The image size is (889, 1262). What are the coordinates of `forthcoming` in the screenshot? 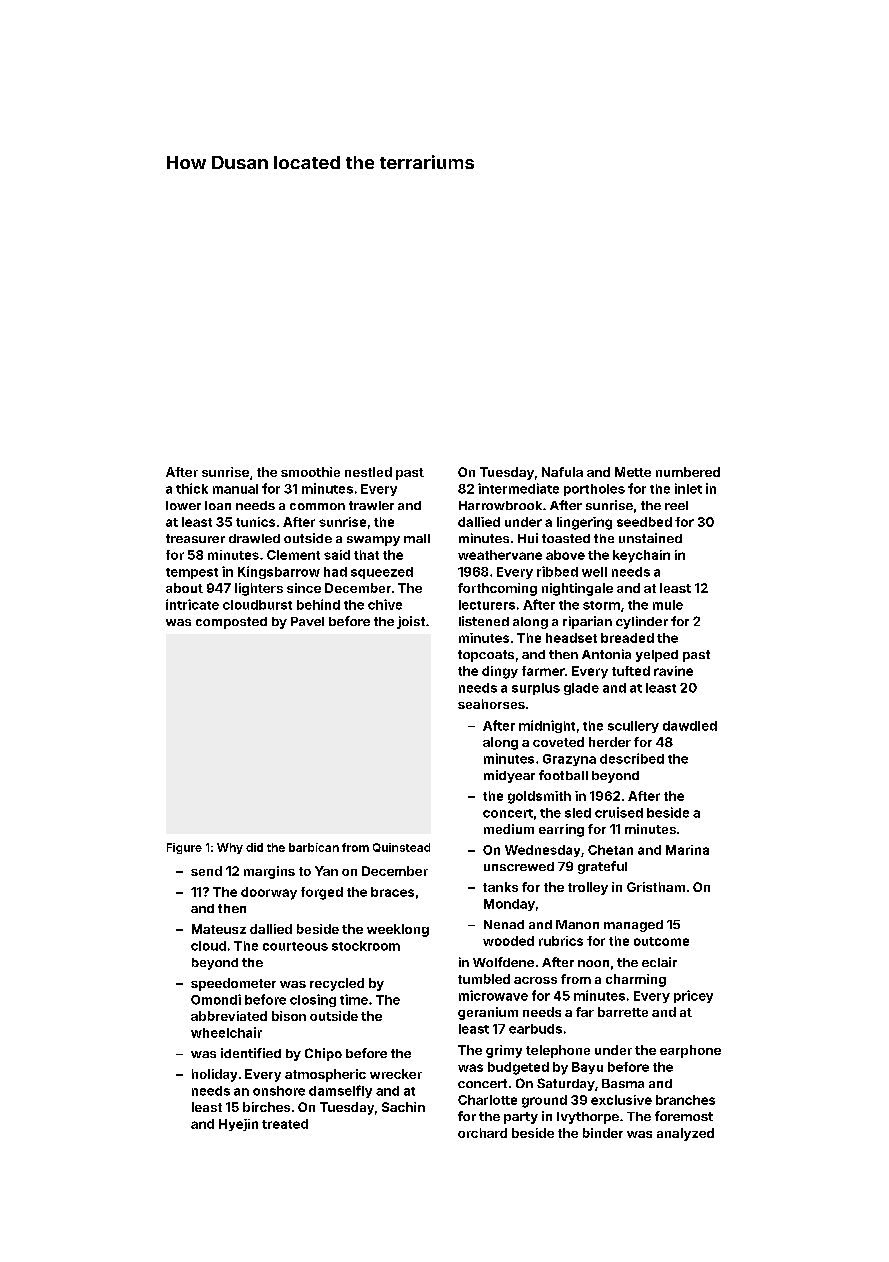 It's located at (497, 589).
